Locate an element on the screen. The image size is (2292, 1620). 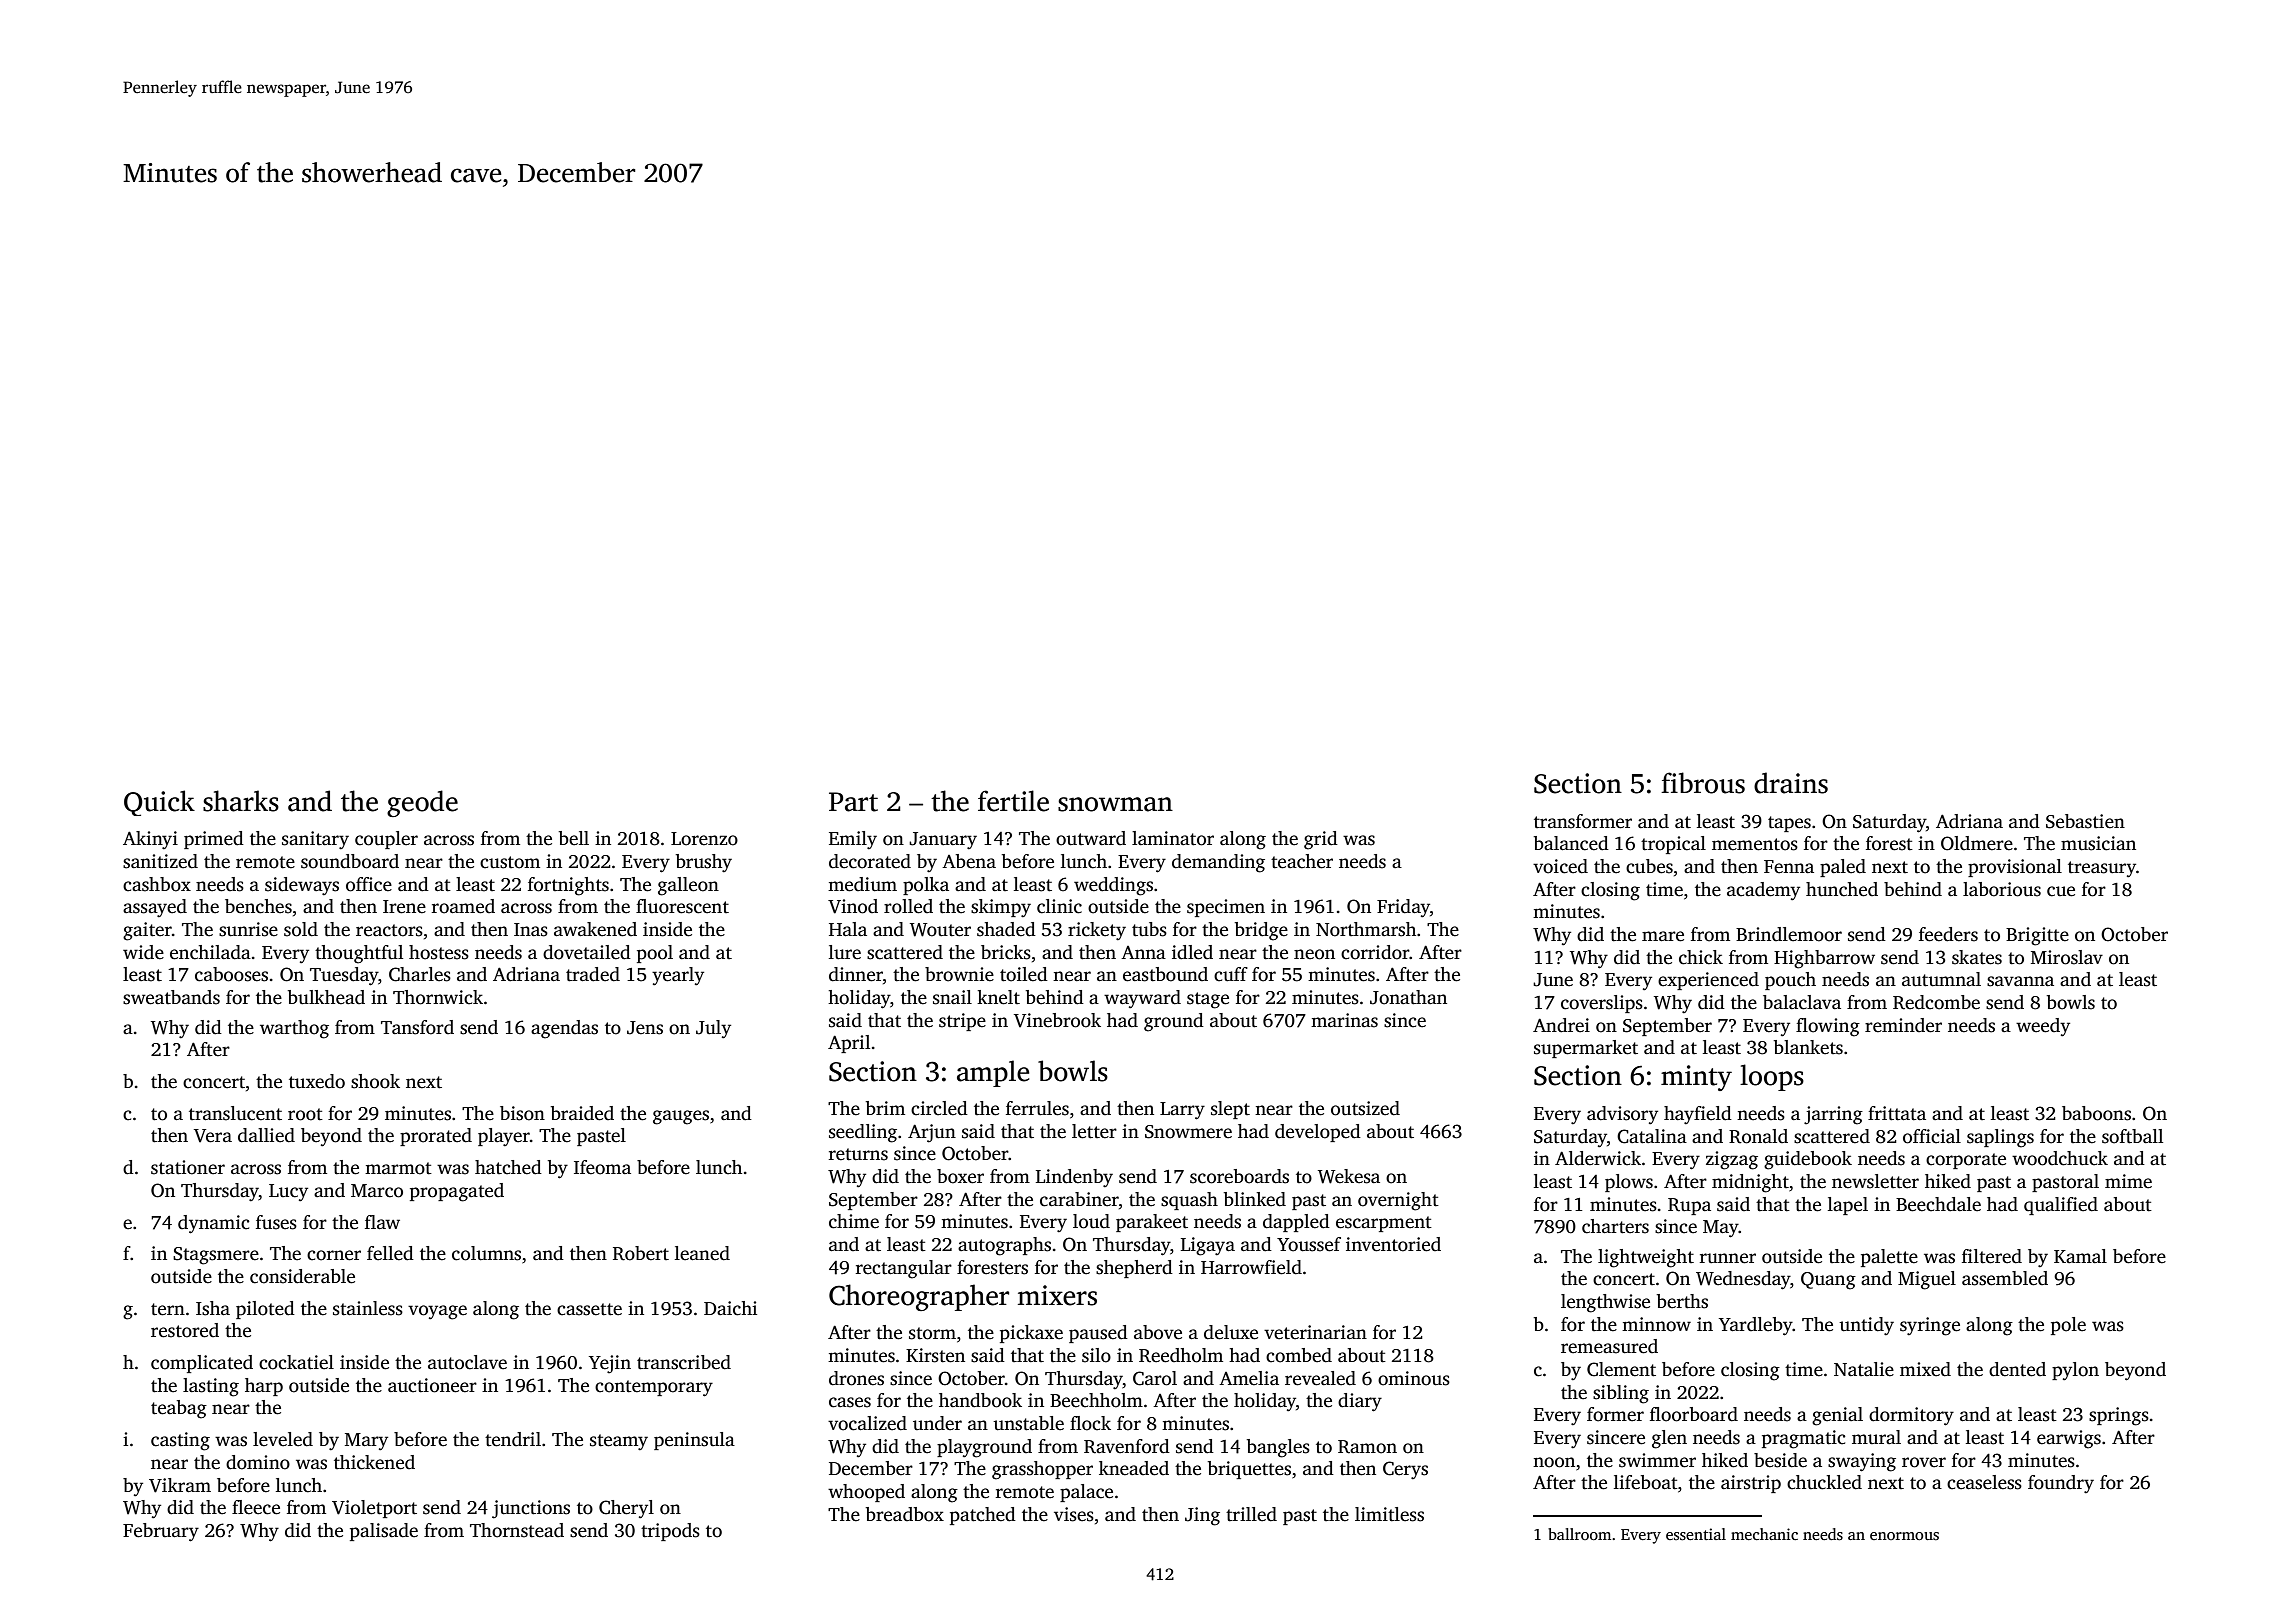
musician is located at coordinates (2098, 843).
